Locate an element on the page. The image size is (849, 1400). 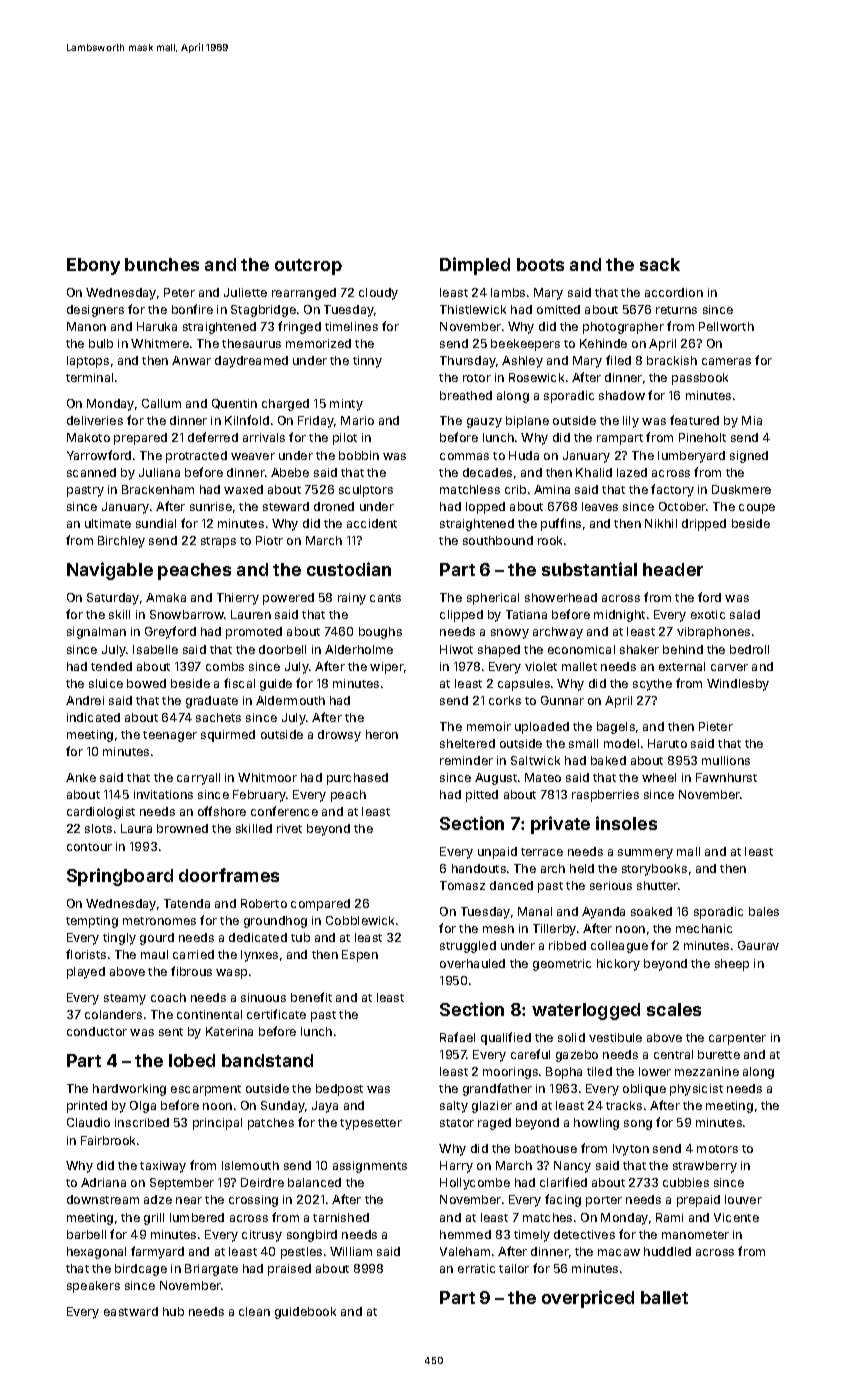
Mario is located at coordinates (357, 420).
